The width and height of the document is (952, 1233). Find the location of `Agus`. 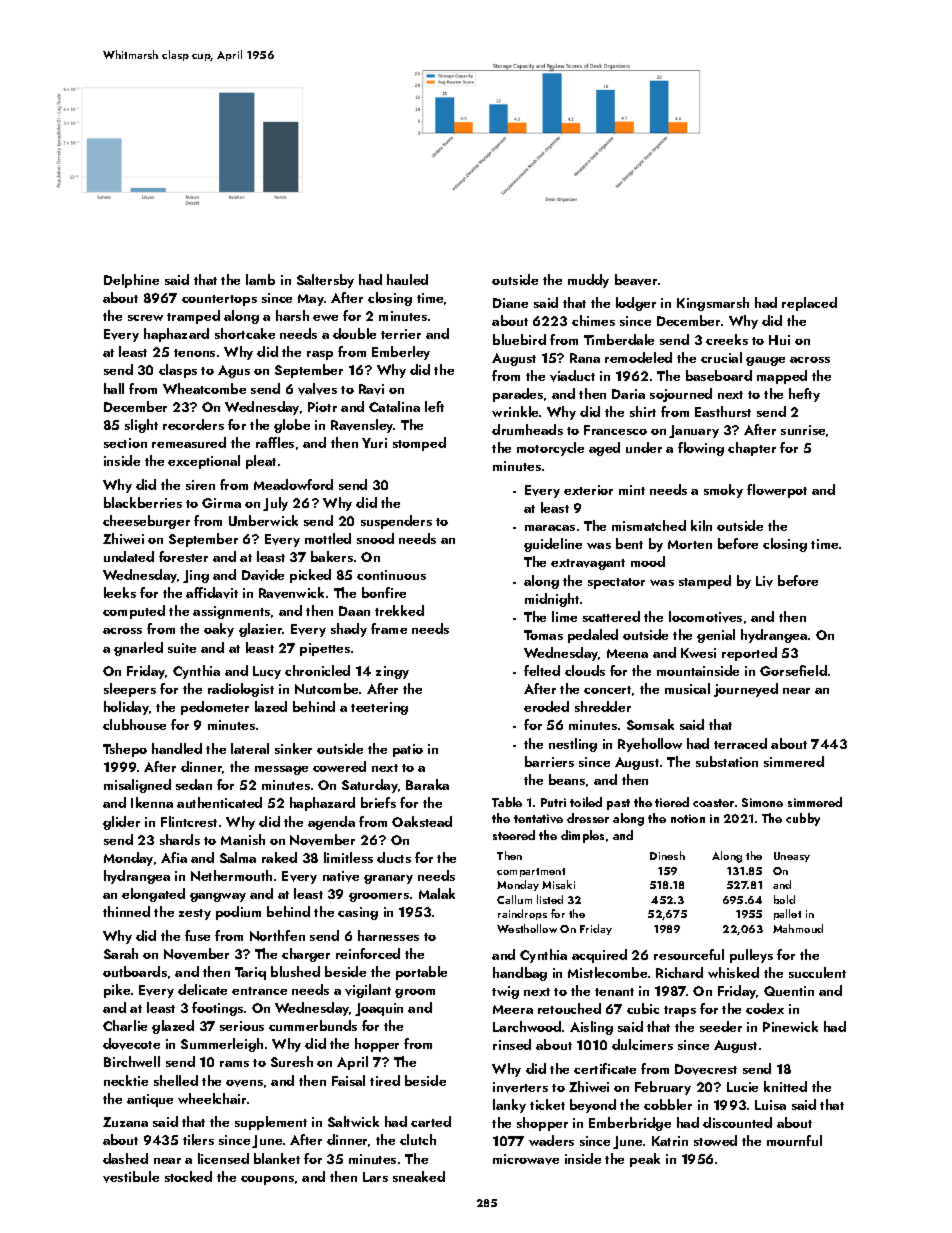

Agus is located at coordinates (234, 371).
